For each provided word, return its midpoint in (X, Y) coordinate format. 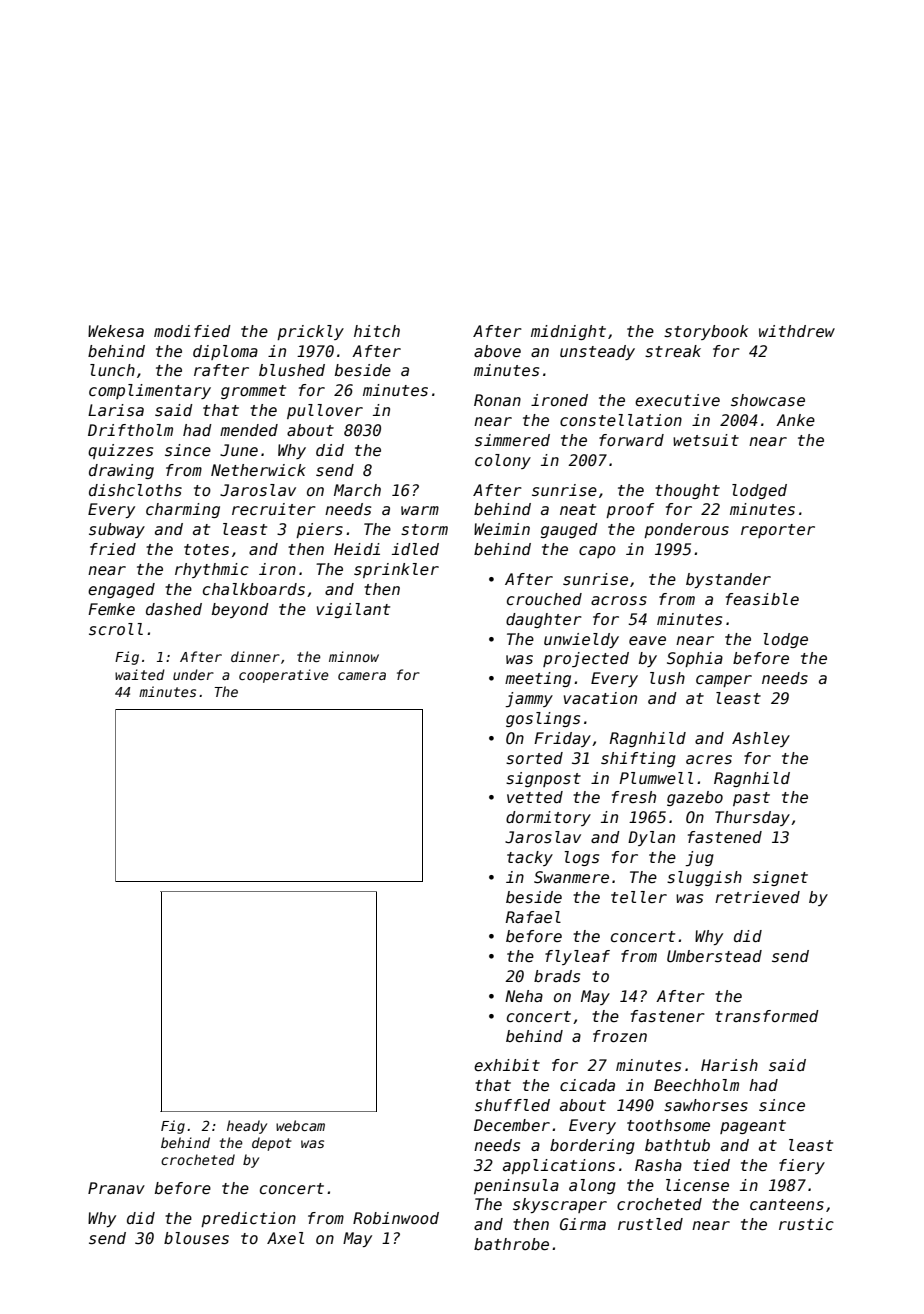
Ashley (761, 739)
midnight (568, 332)
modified (192, 331)
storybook (706, 332)
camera (362, 676)
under (193, 674)
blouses (196, 1238)
